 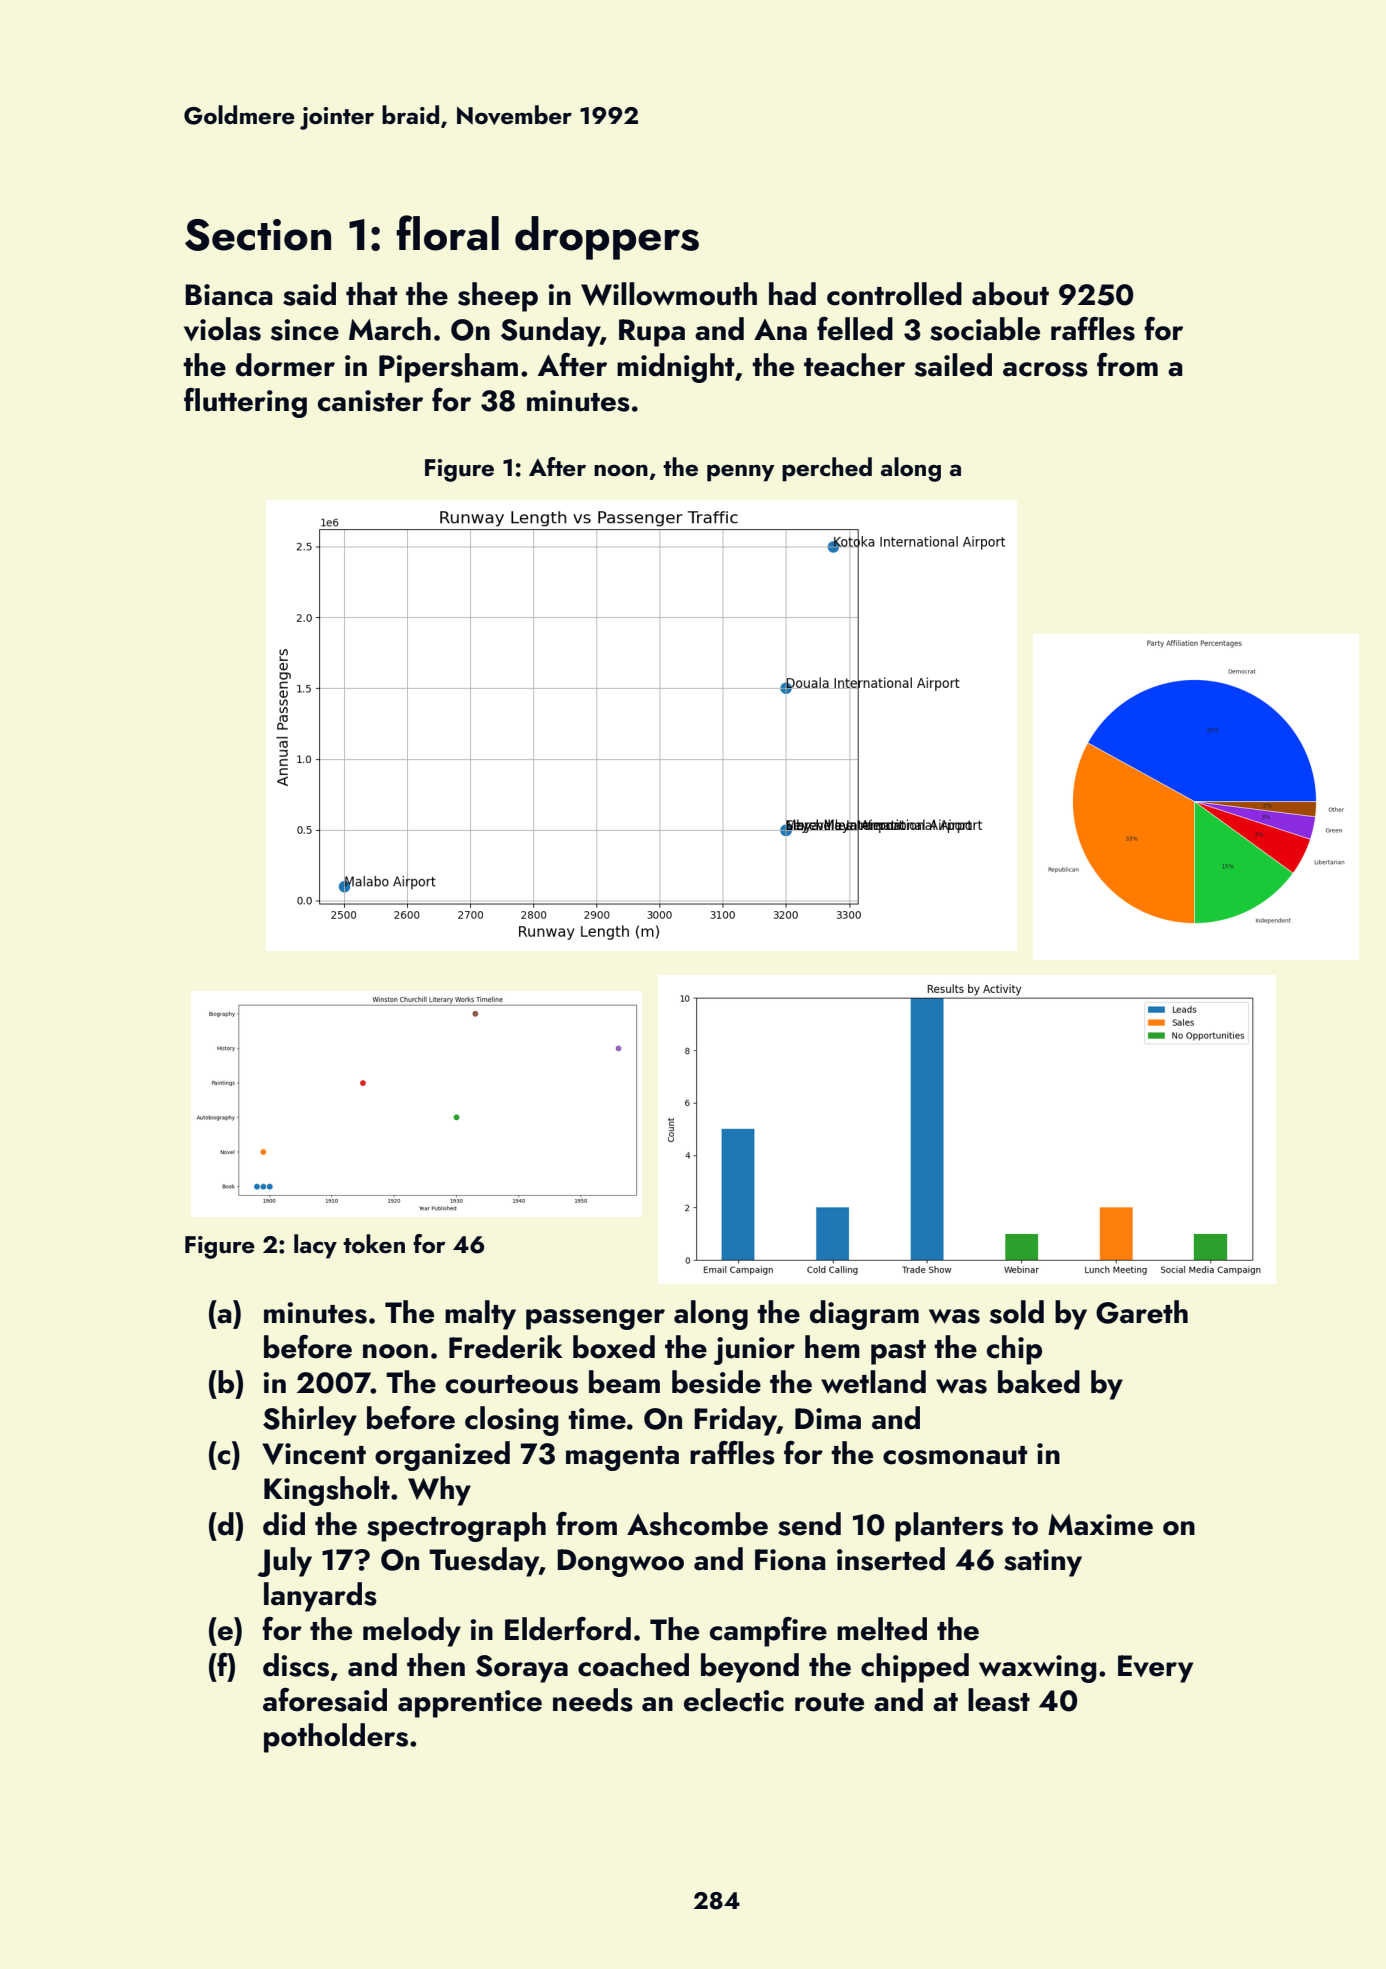 What do you see at coordinates (258, 235) in the page?
I see `Section` at bounding box center [258, 235].
